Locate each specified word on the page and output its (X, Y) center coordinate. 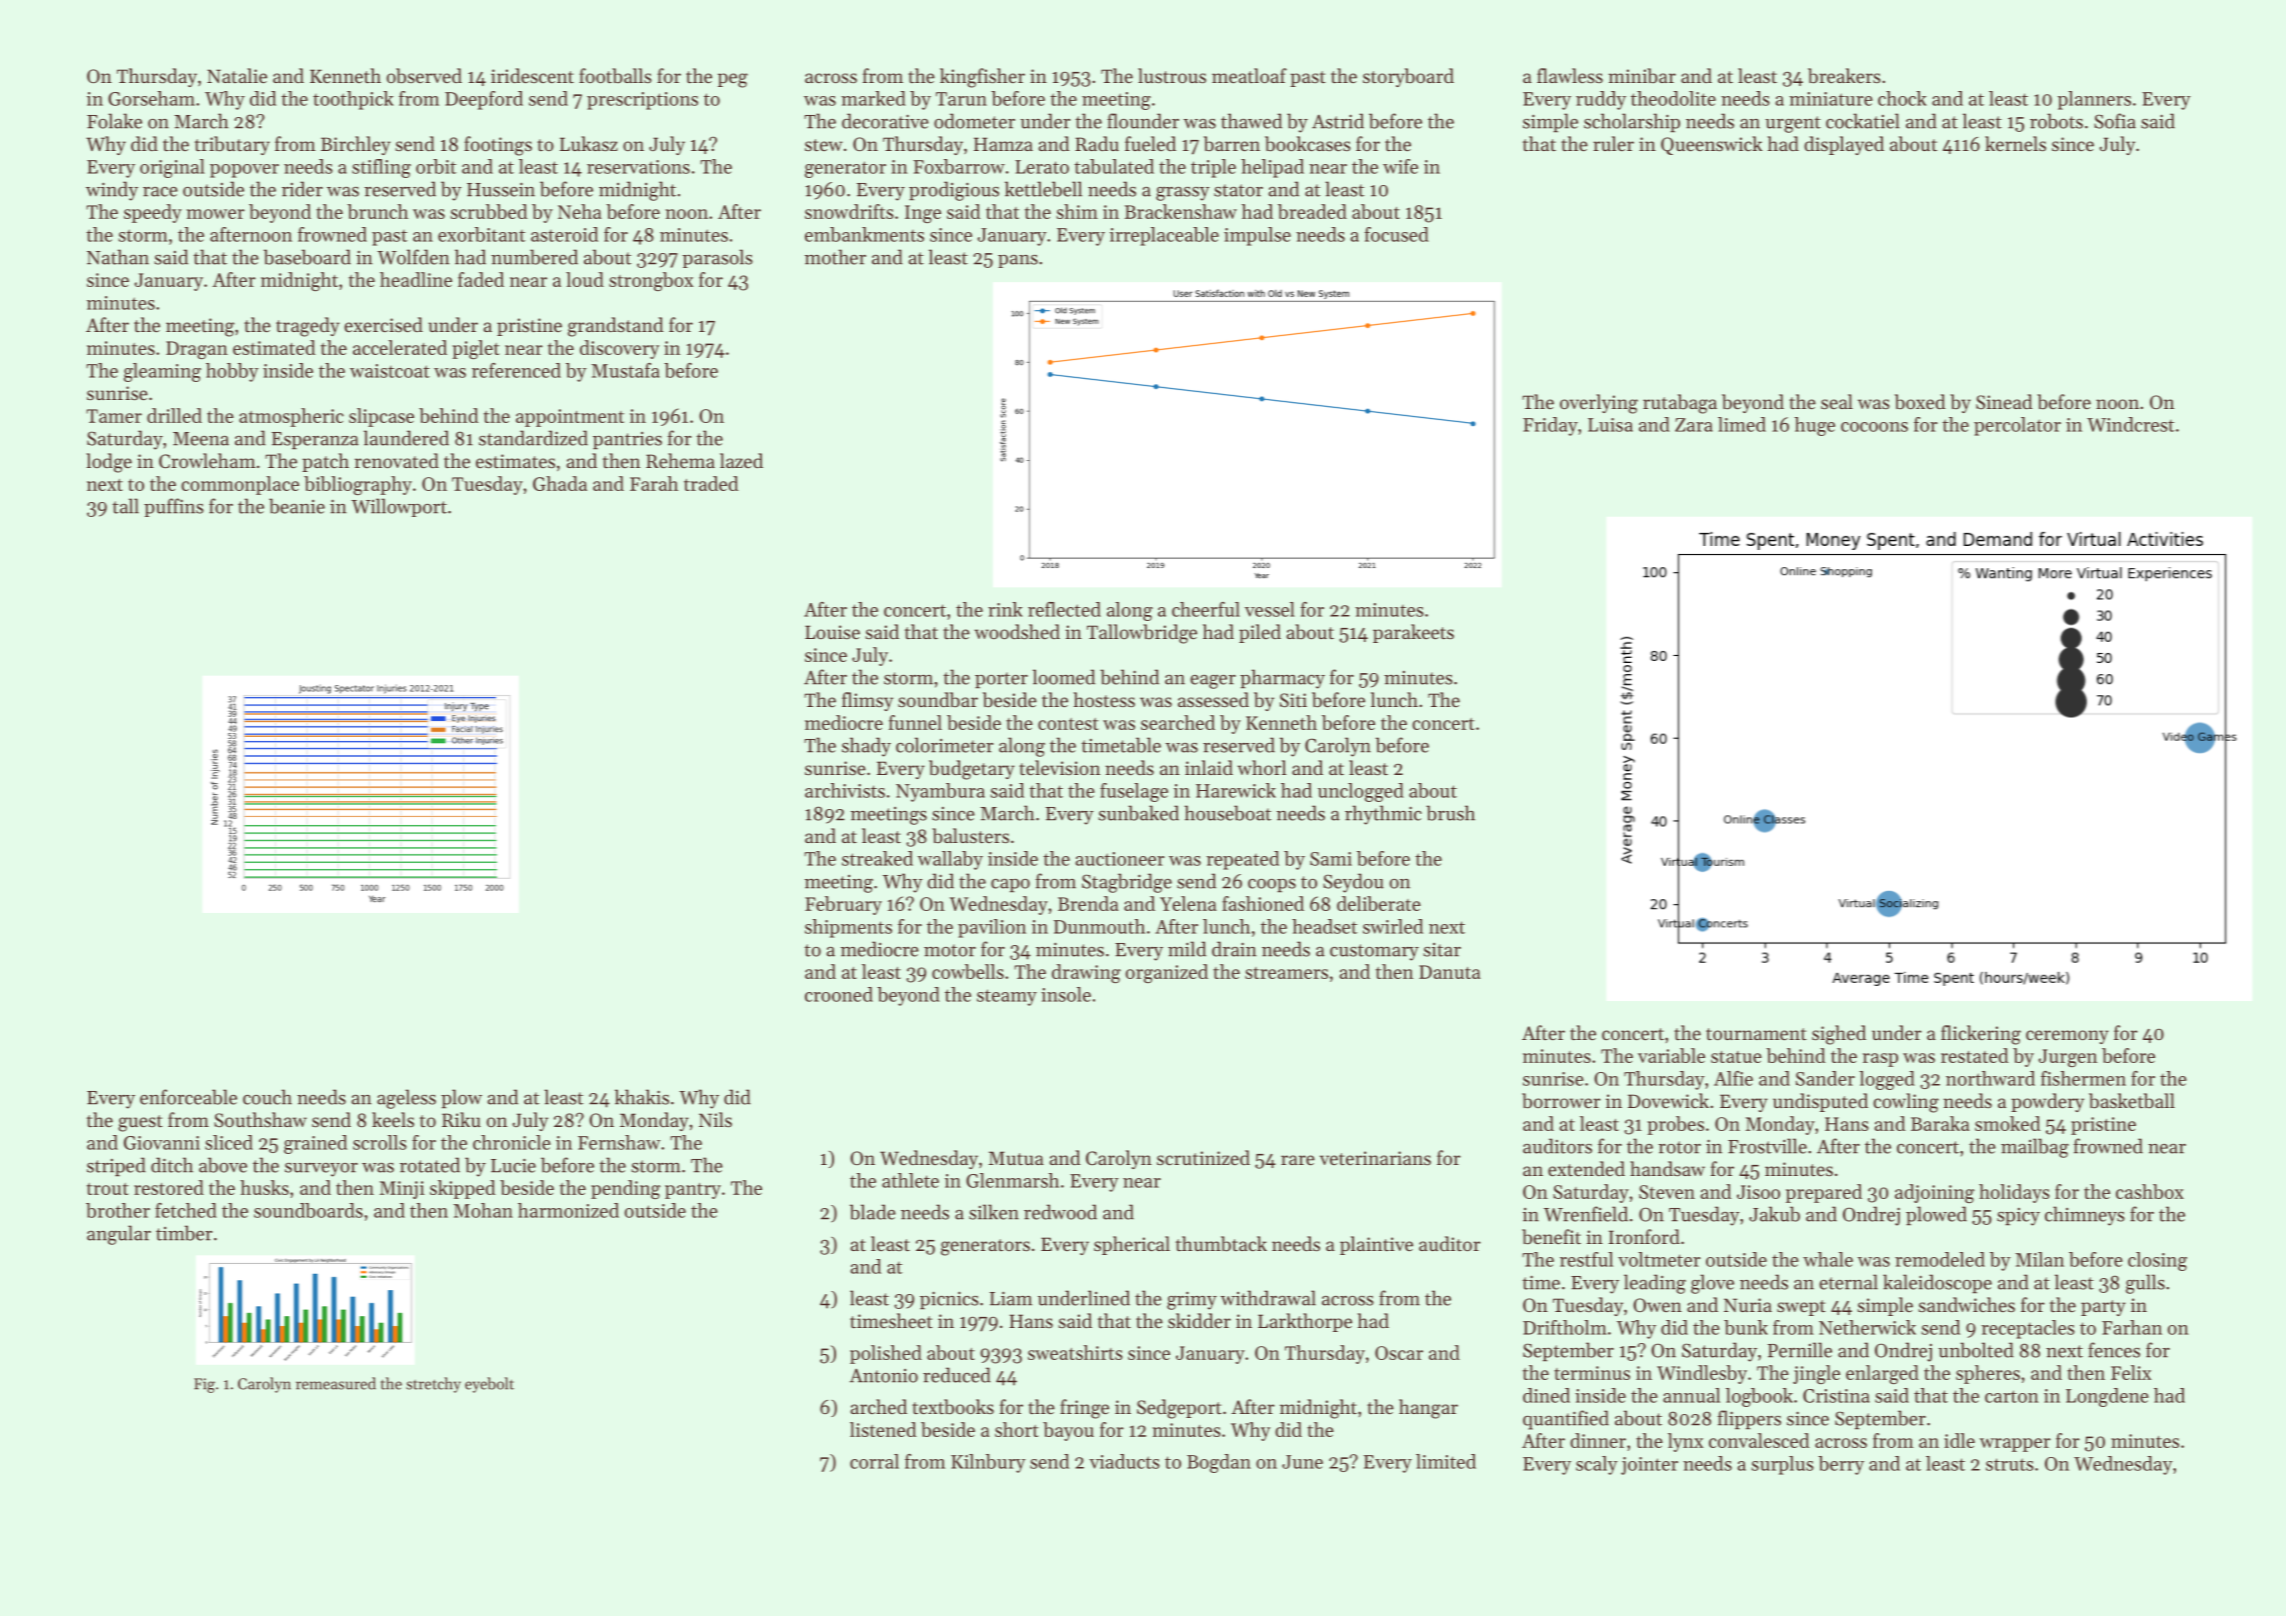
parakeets (1413, 633)
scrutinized (1203, 1157)
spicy (2018, 1217)
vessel (1270, 609)
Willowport (399, 507)
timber (184, 1233)
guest (140, 1123)
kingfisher (982, 78)
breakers (1844, 76)
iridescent (532, 75)
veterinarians (1375, 1158)
